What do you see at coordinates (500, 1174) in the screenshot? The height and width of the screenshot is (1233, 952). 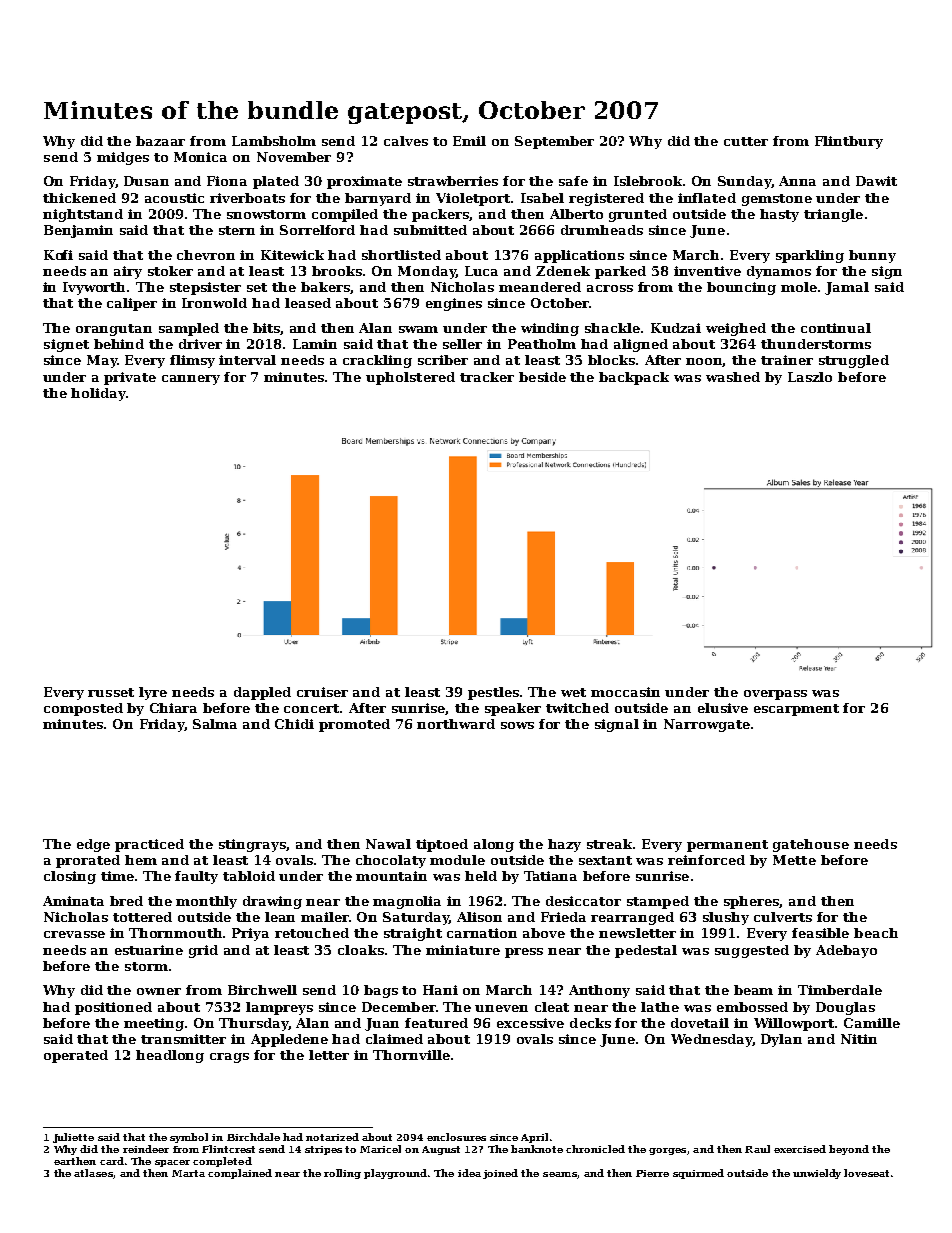 I see `joined` at bounding box center [500, 1174].
